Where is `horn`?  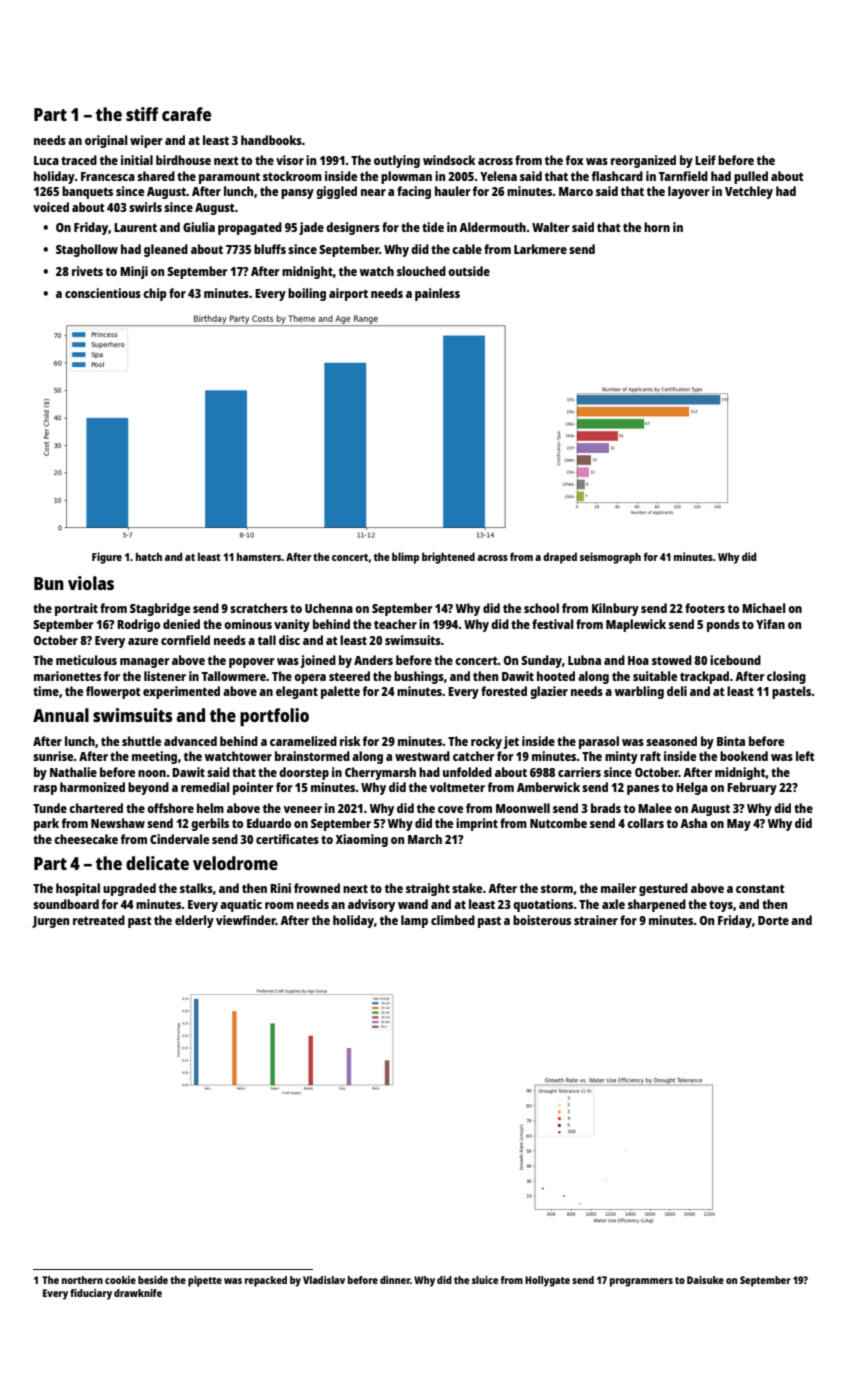
horn is located at coordinates (657, 227).
